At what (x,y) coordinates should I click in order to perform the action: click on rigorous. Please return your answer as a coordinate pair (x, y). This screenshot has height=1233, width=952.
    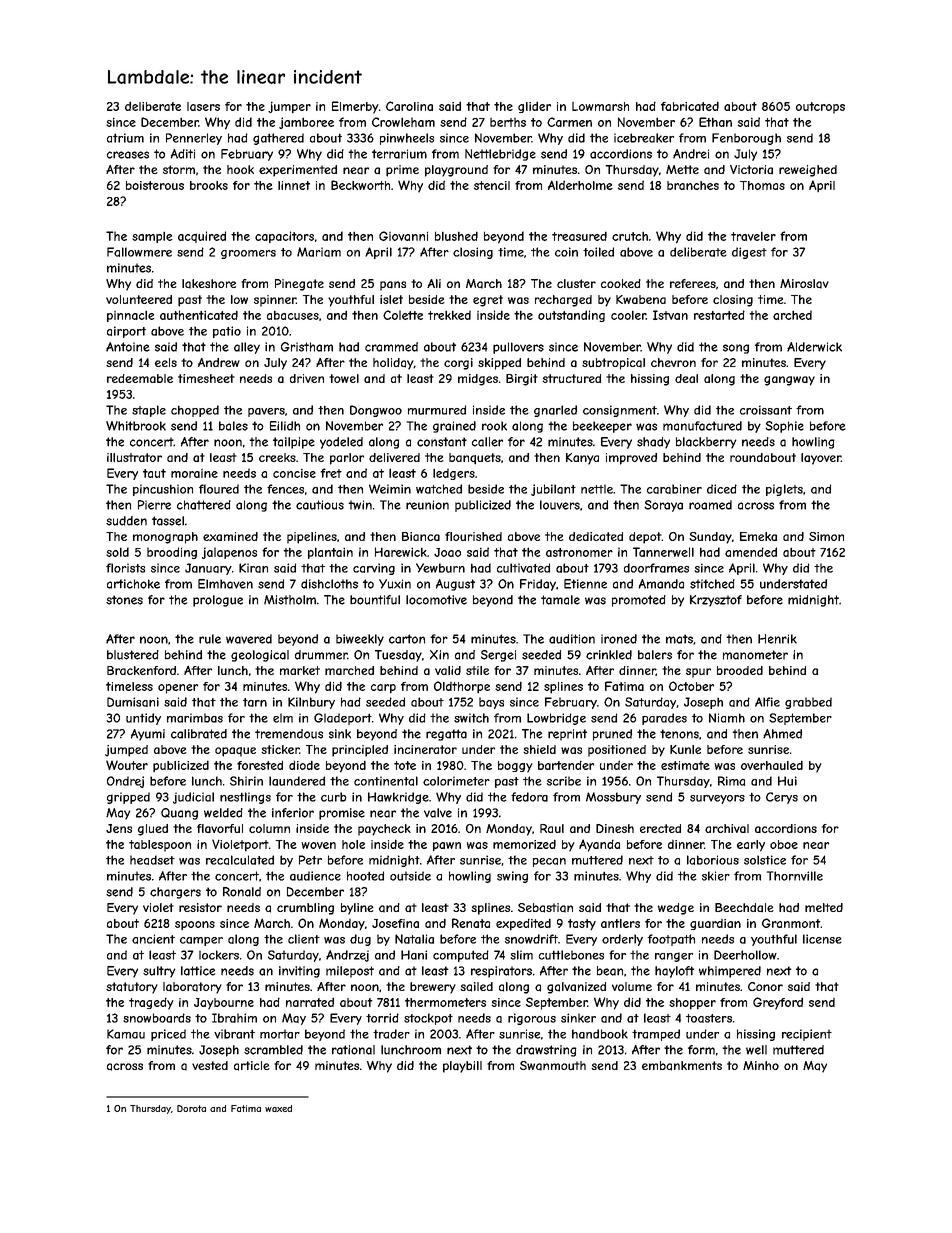
    Looking at the image, I should click on (532, 1019).
